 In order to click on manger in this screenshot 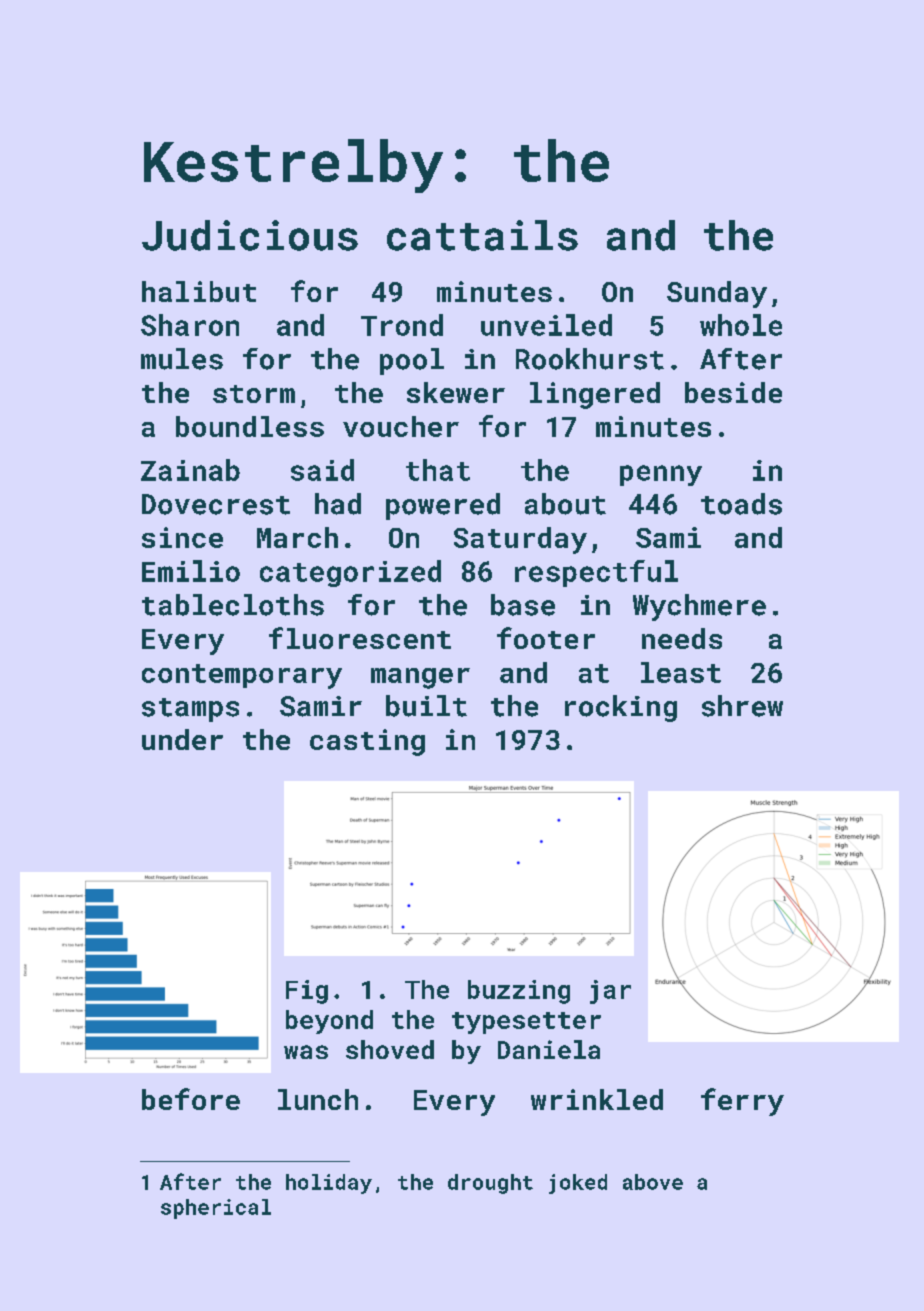, I will do `click(420, 678)`.
